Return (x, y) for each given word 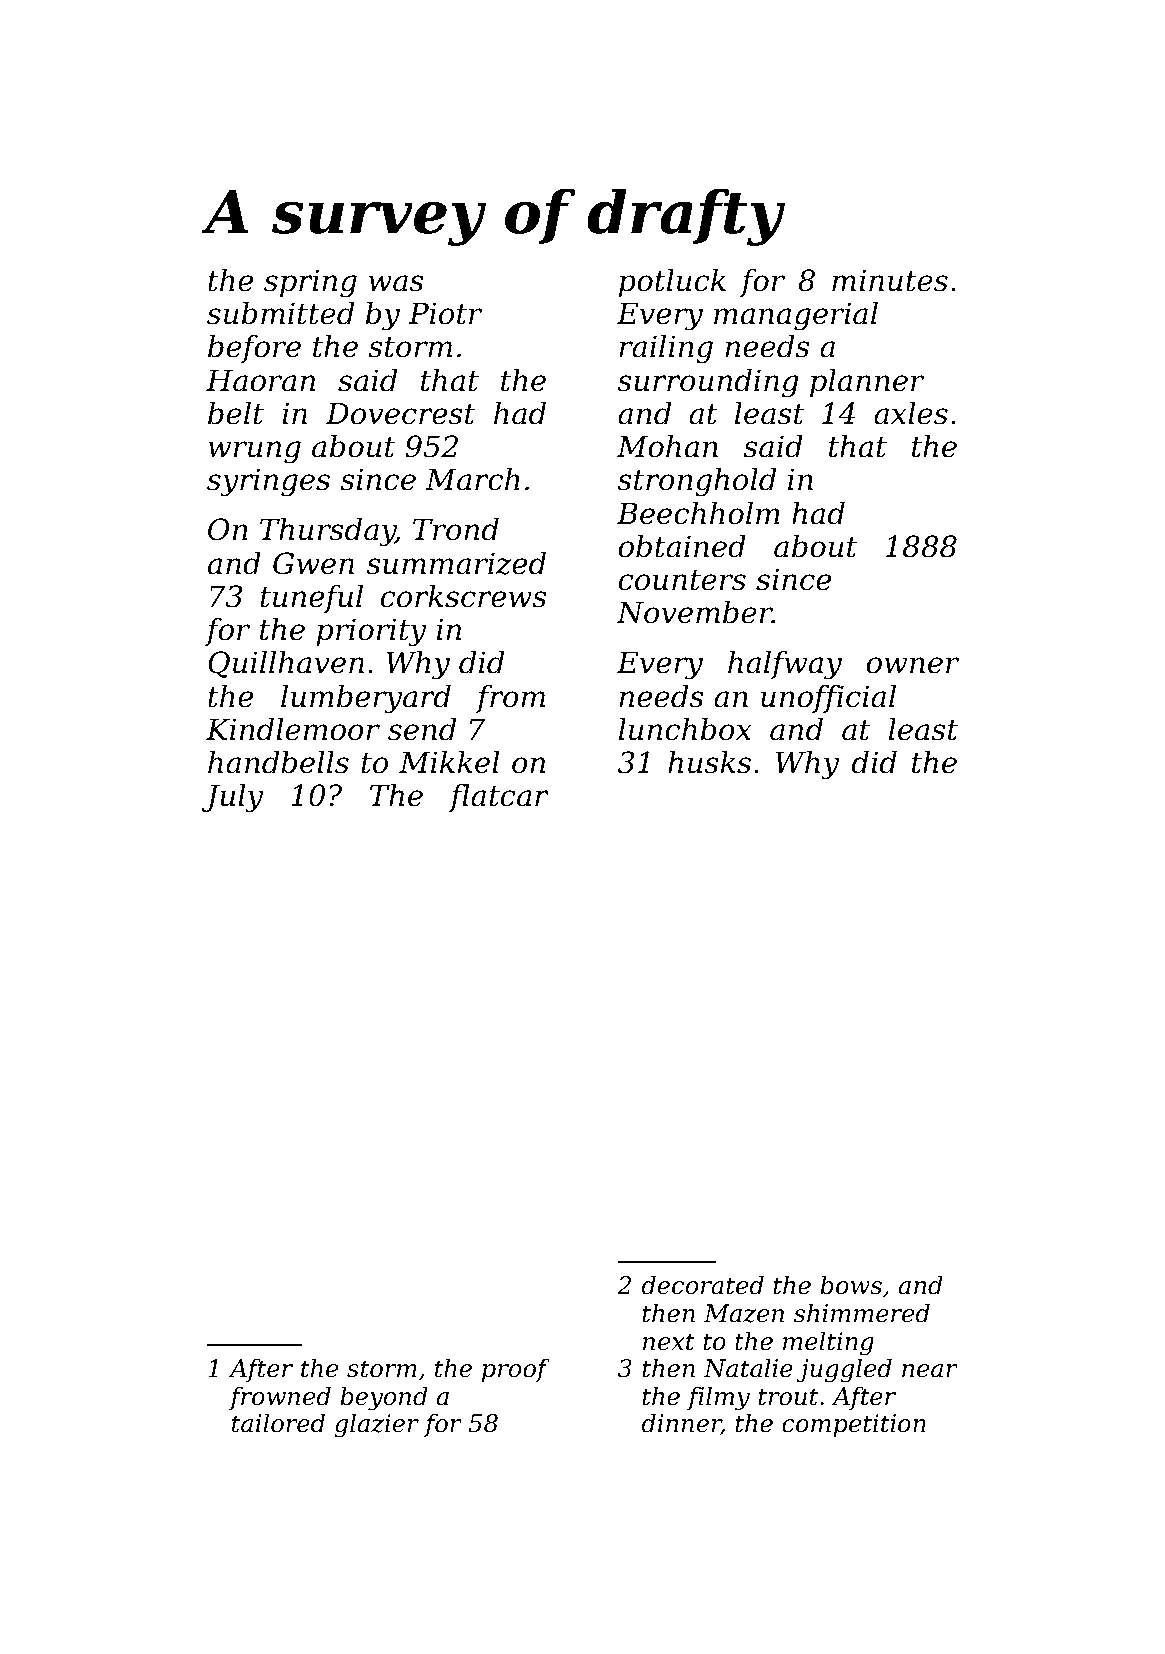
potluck (672, 283)
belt (236, 413)
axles (911, 413)
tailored (278, 1423)
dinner (681, 1424)
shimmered (862, 1313)
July (232, 798)
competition (854, 1425)
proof (516, 1370)
